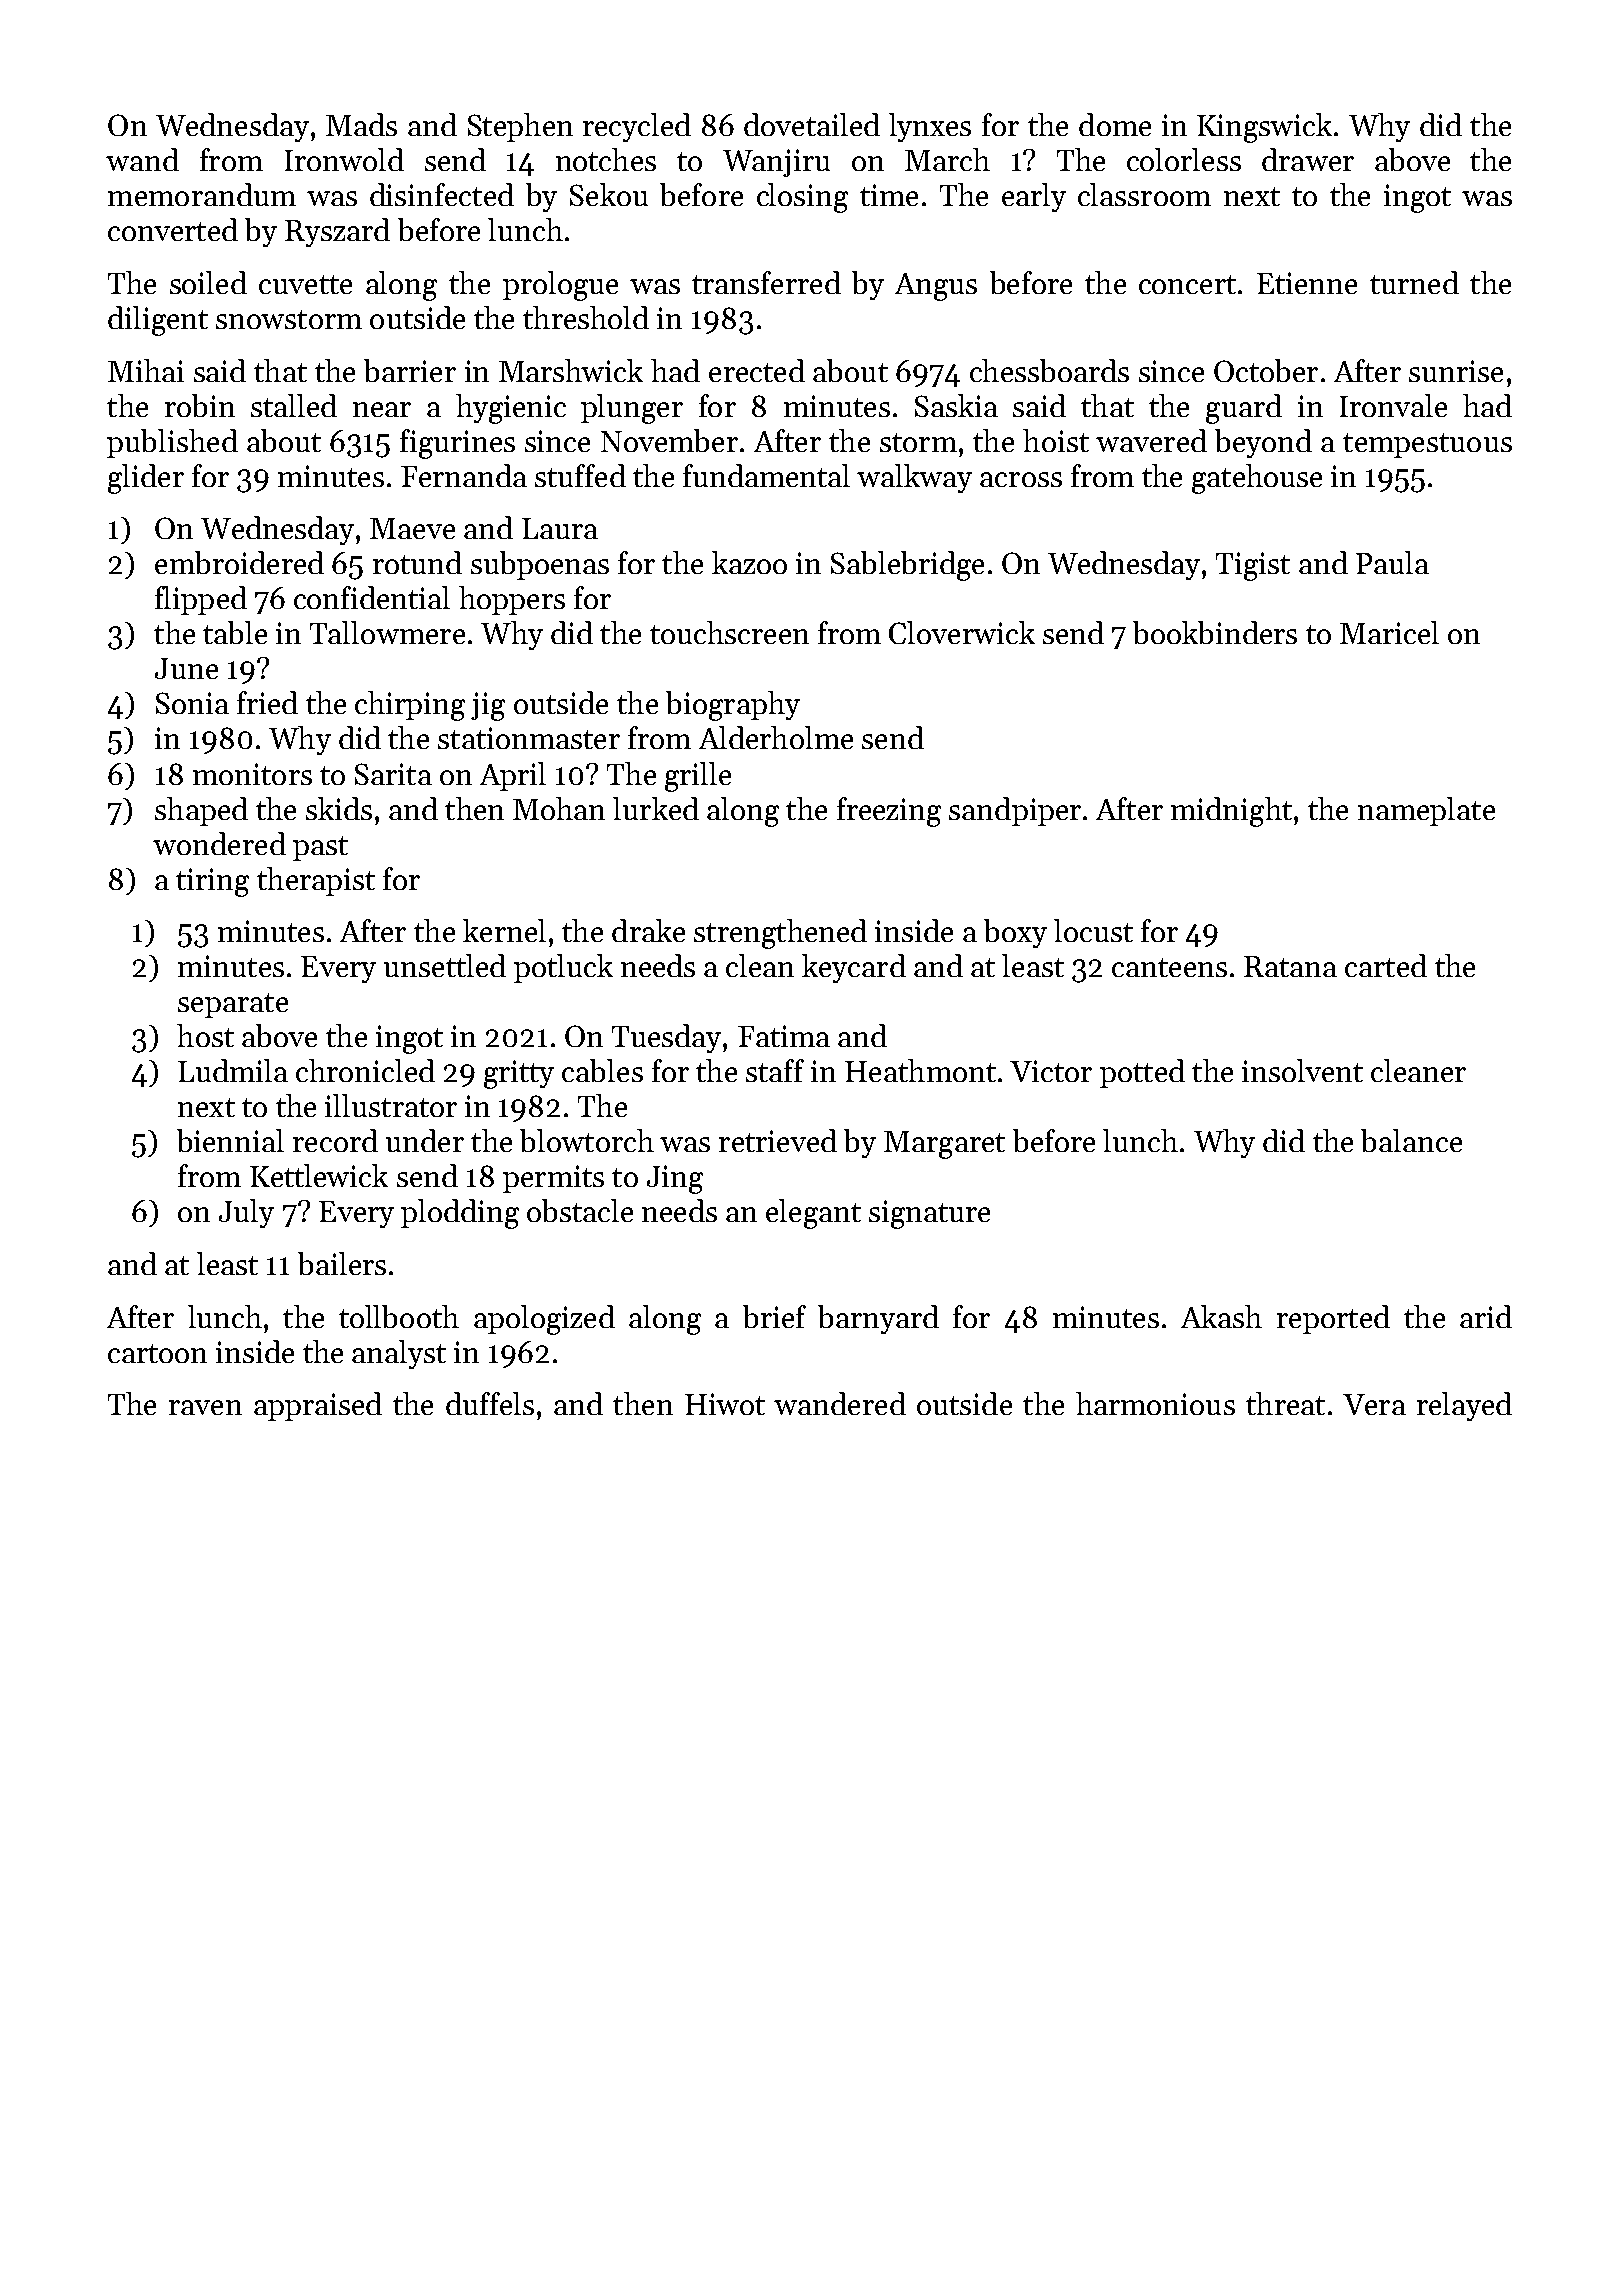  What do you see at coordinates (146, 370) in the document?
I see `Mihai` at bounding box center [146, 370].
